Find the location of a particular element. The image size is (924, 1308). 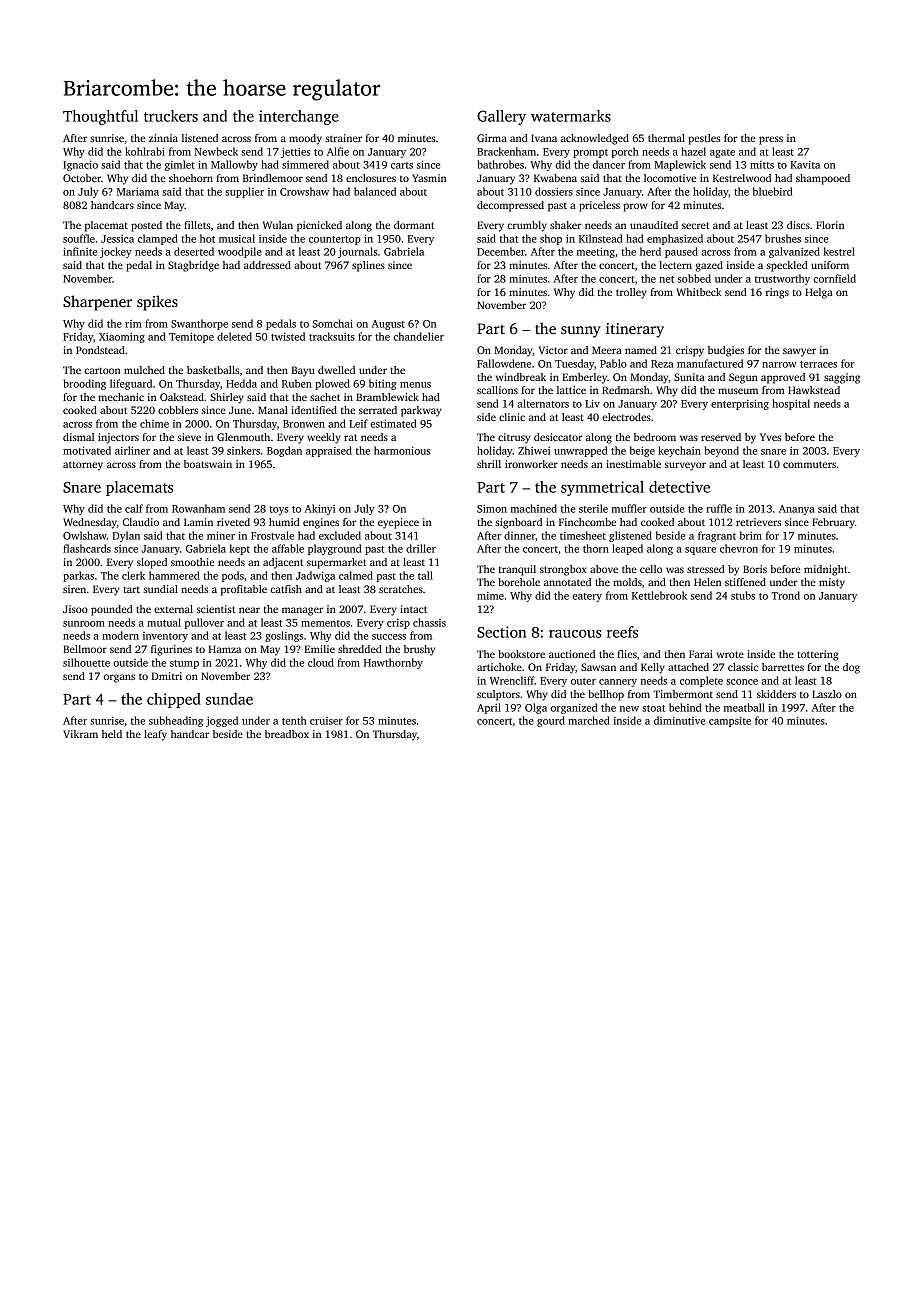

cruiser is located at coordinates (326, 721).
